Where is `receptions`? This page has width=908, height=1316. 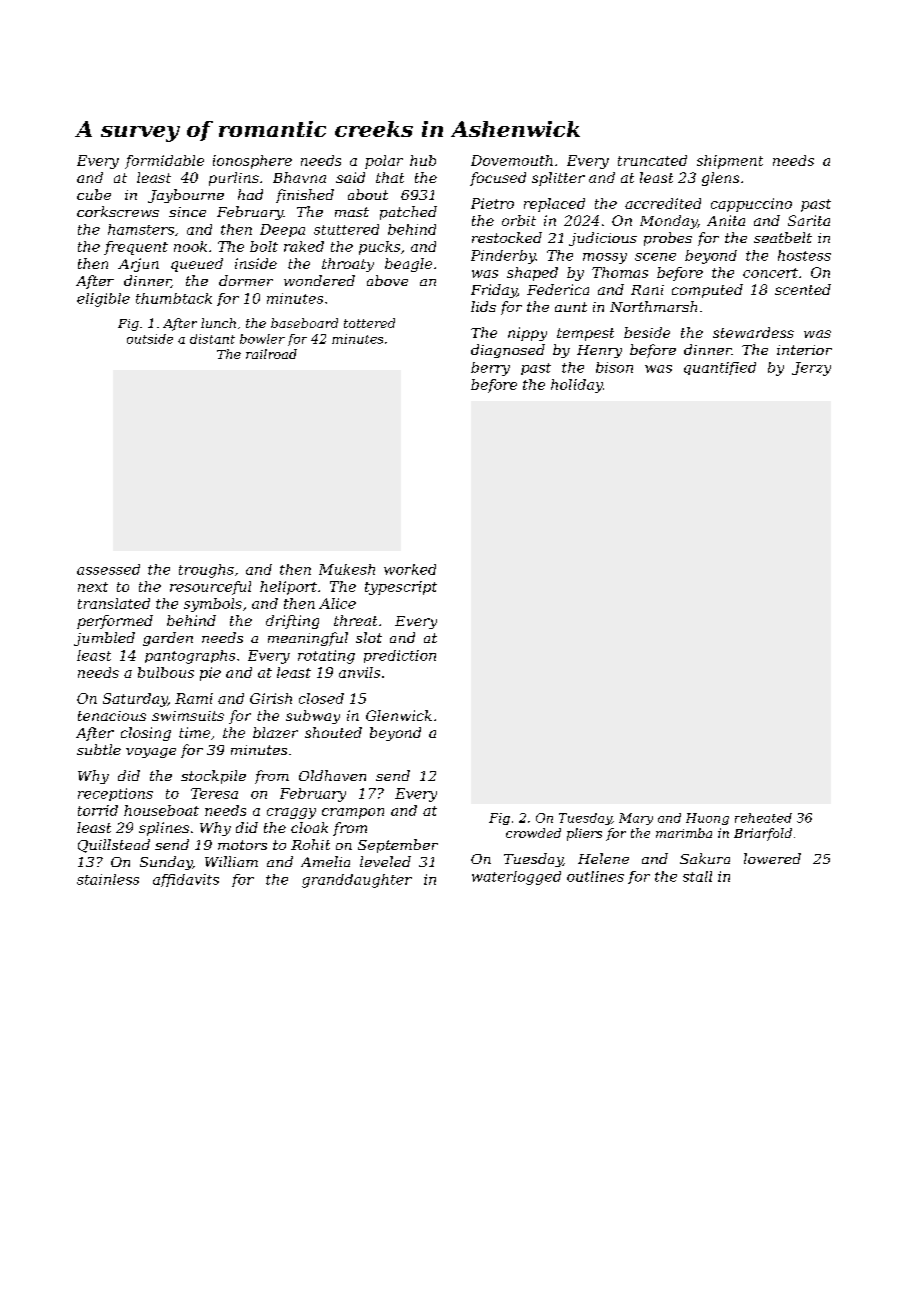 receptions is located at coordinates (115, 794).
